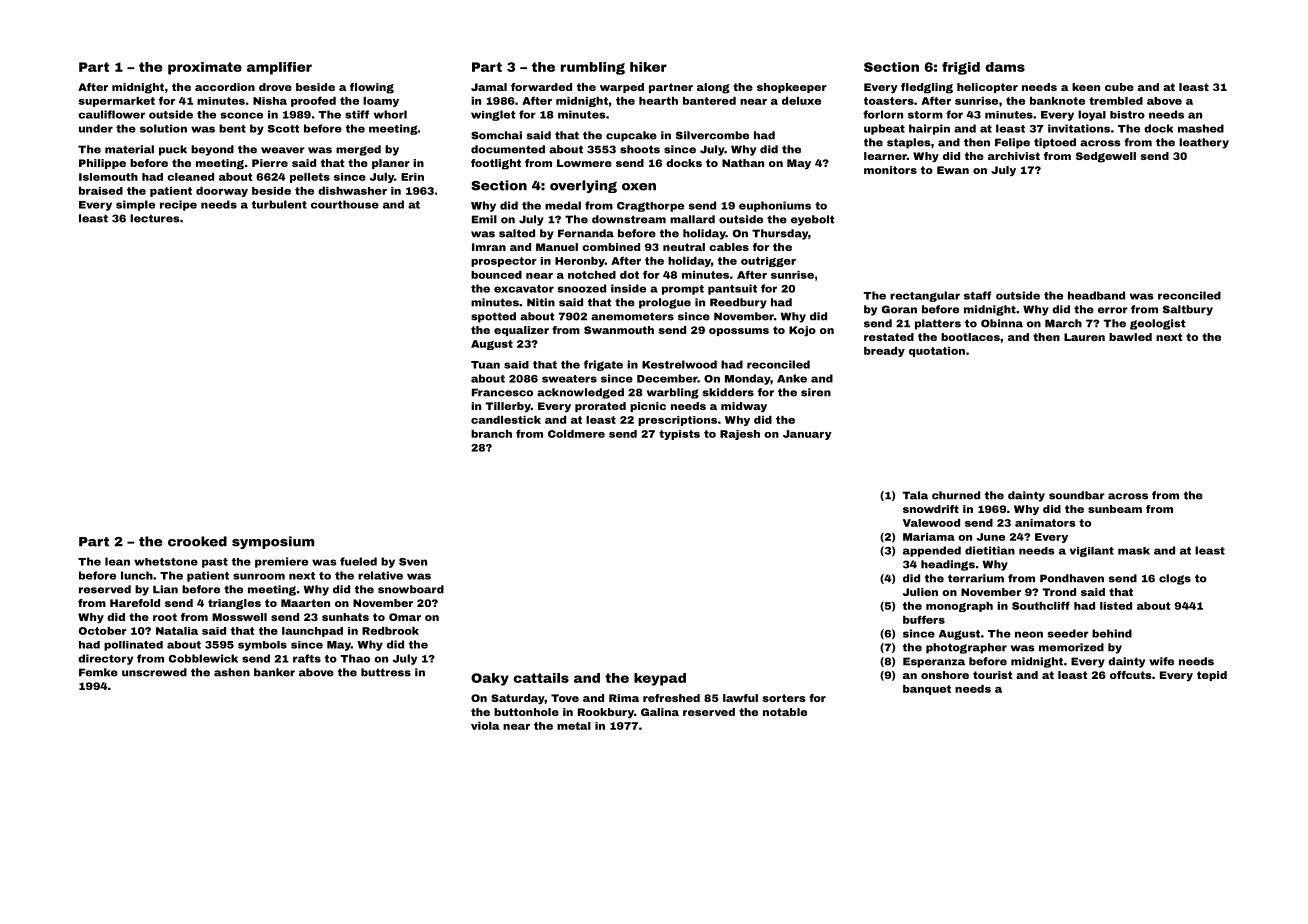 The image size is (1308, 924). Describe the element at coordinates (163, 128) in the screenshot. I see `solution` at that location.
